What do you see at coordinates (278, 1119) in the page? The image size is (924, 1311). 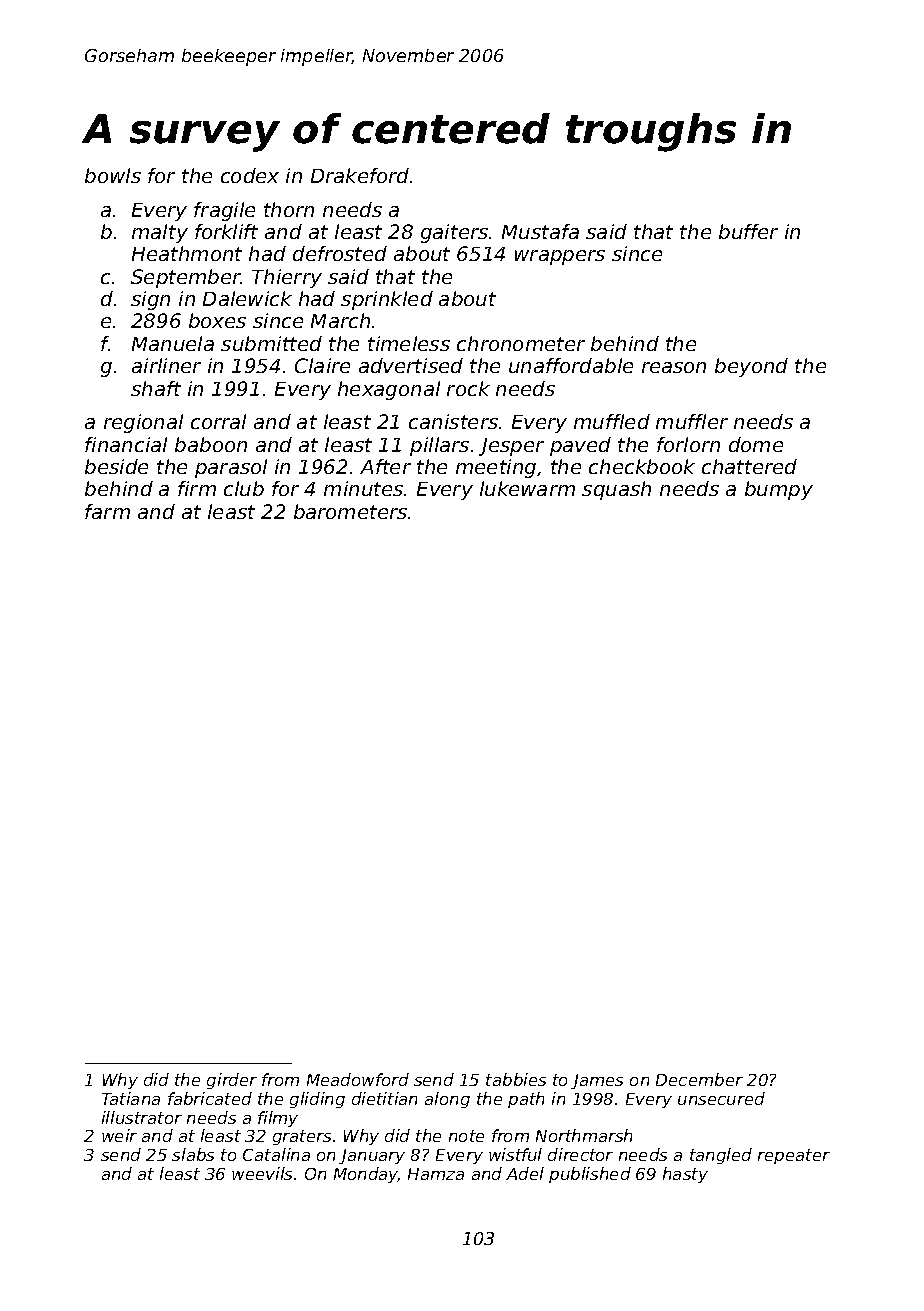 I see `filmy` at bounding box center [278, 1119].
